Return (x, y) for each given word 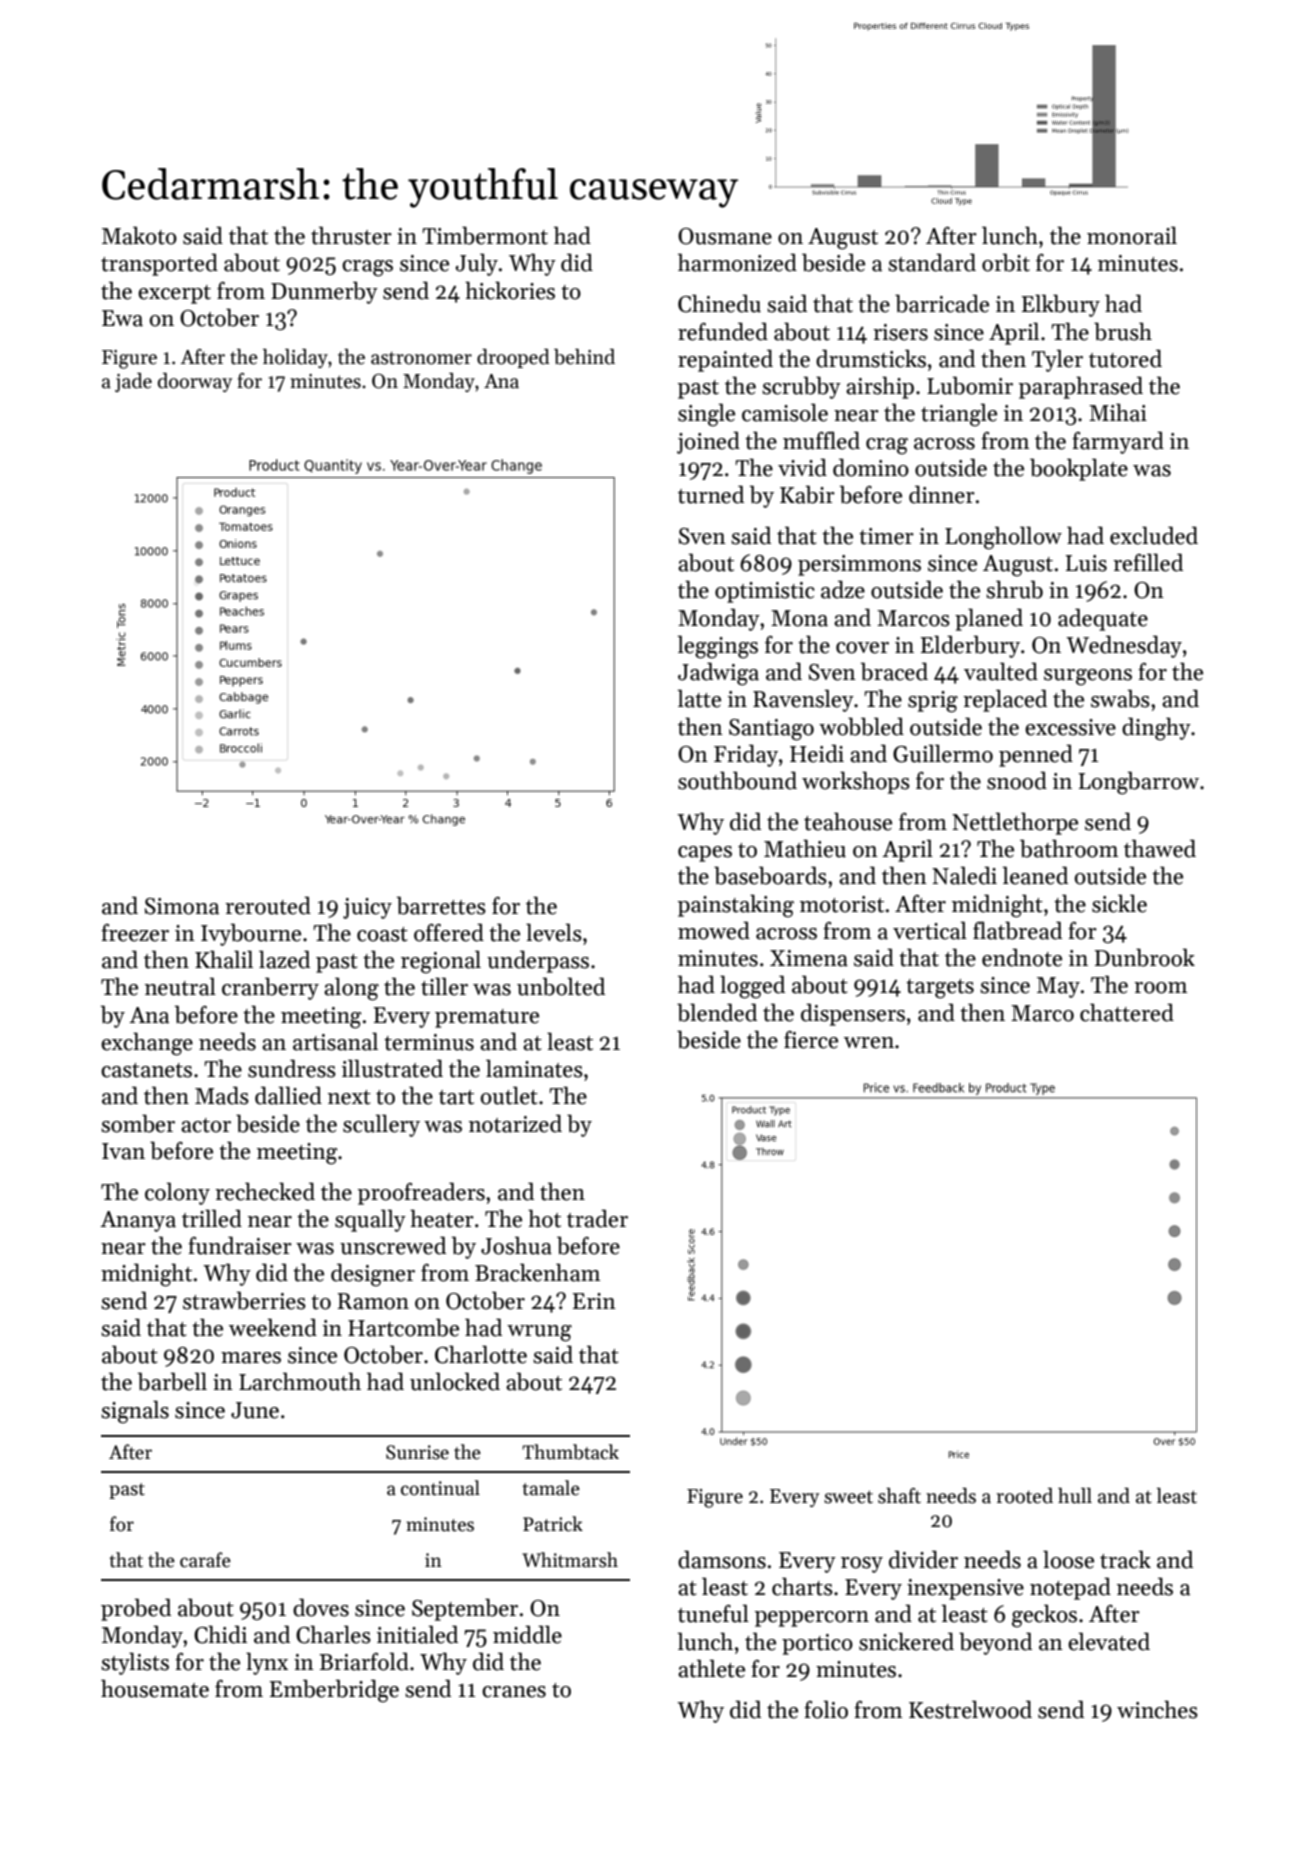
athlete (711, 1668)
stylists (135, 1663)
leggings (718, 647)
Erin (594, 1301)
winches (1157, 1709)
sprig (933, 702)
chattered (1127, 1012)
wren (869, 1043)
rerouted (268, 905)
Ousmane (725, 236)
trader (597, 1218)
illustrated (392, 1068)
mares (251, 1358)
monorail (1132, 235)
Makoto (139, 235)
